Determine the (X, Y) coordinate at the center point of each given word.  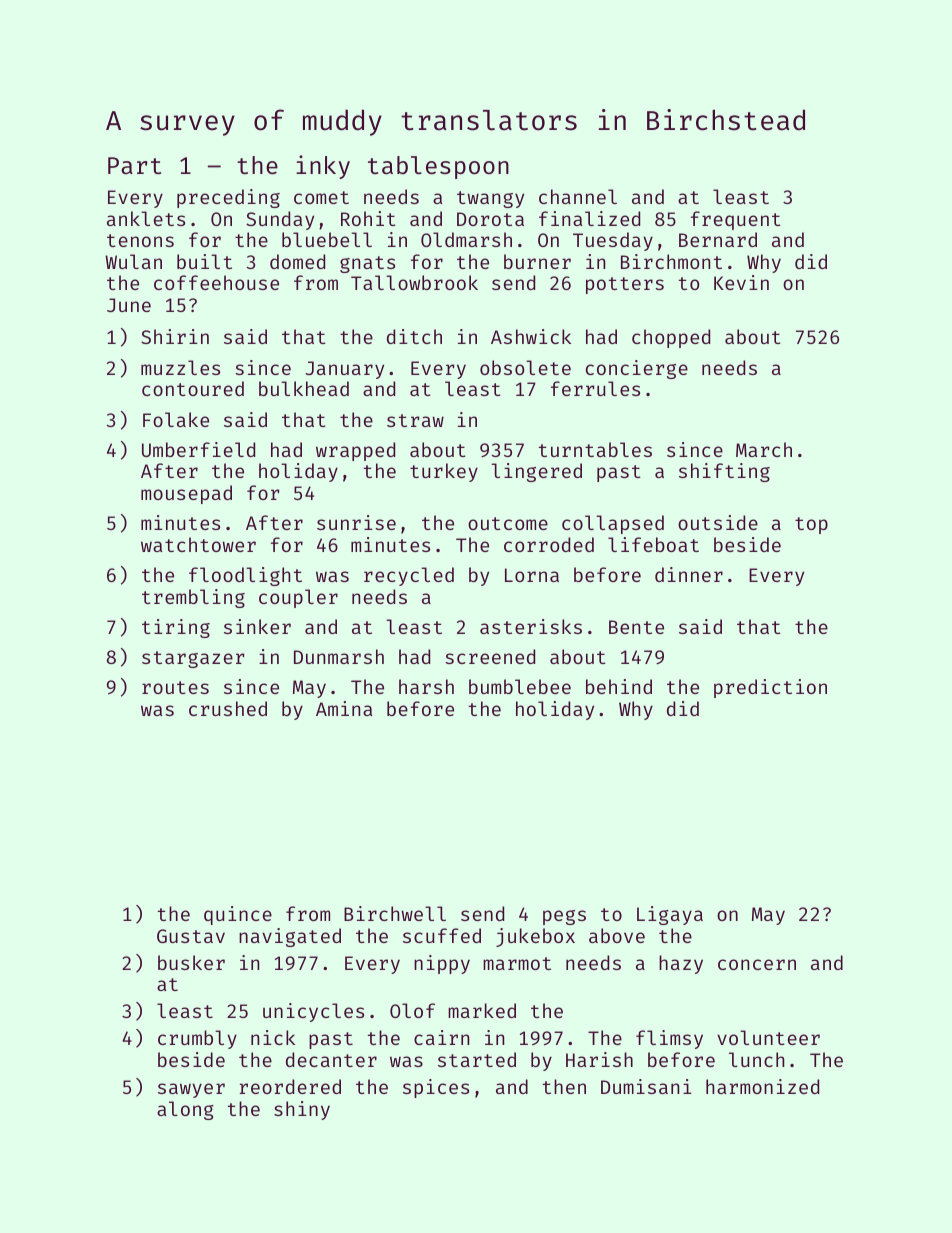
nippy (442, 964)
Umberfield (198, 449)
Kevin (741, 282)
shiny (302, 1110)
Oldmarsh (466, 239)
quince (238, 915)
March (764, 449)
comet (321, 197)
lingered (536, 472)
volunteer (768, 1037)
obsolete (525, 367)
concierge (637, 369)
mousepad (186, 494)
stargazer (193, 659)
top (811, 525)
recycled (409, 576)
